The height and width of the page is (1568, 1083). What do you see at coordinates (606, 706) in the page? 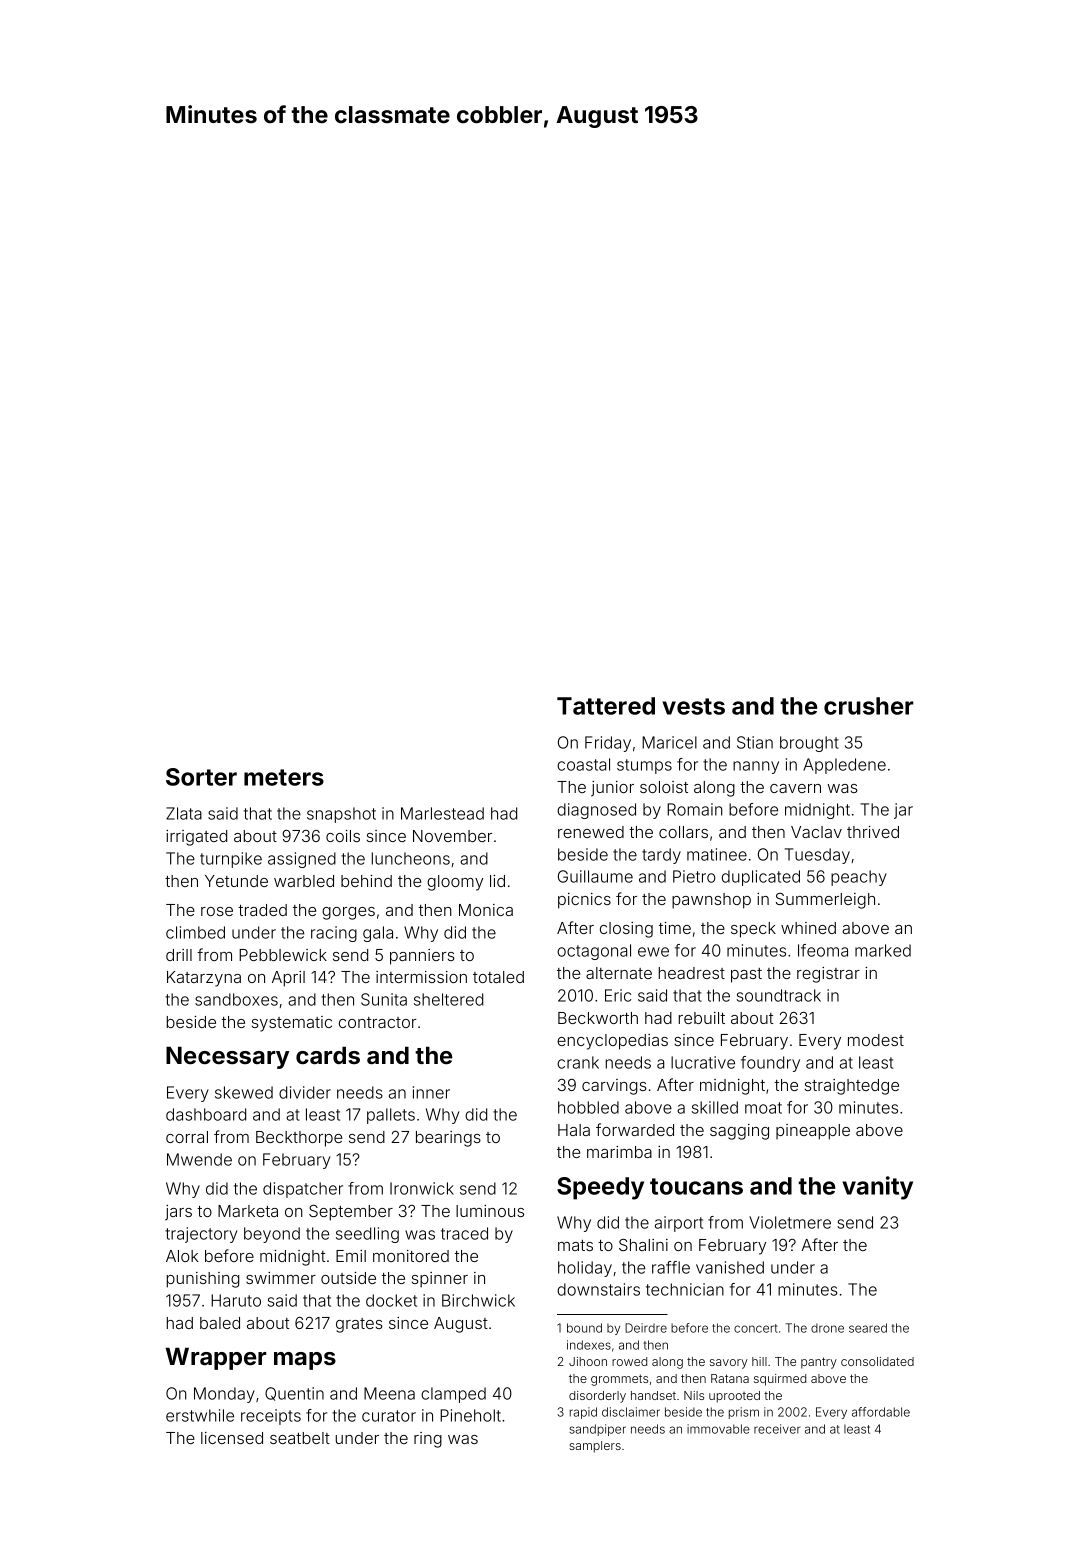
I see `Tattered` at bounding box center [606, 706].
